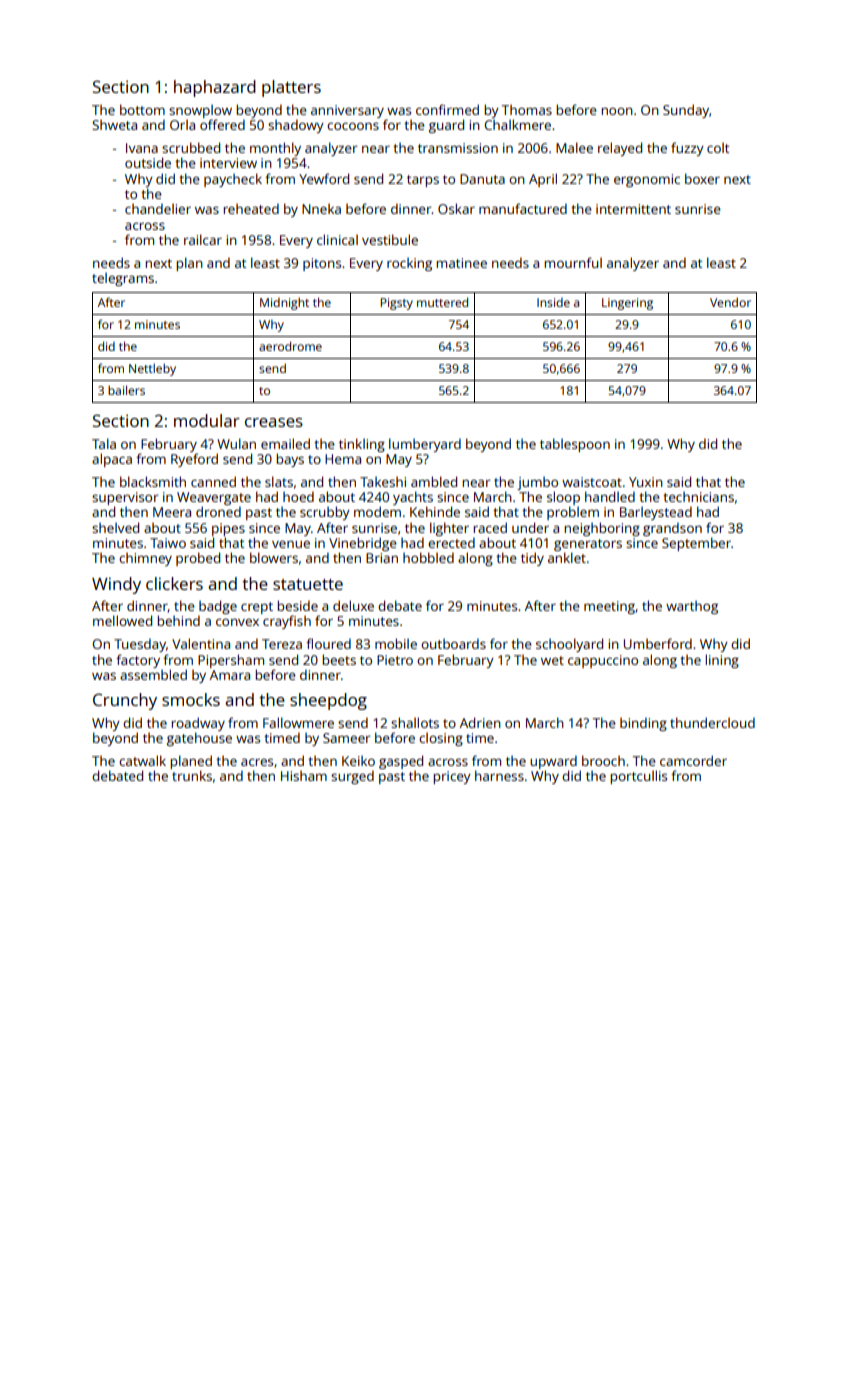  I want to click on tinkling, so click(362, 445).
